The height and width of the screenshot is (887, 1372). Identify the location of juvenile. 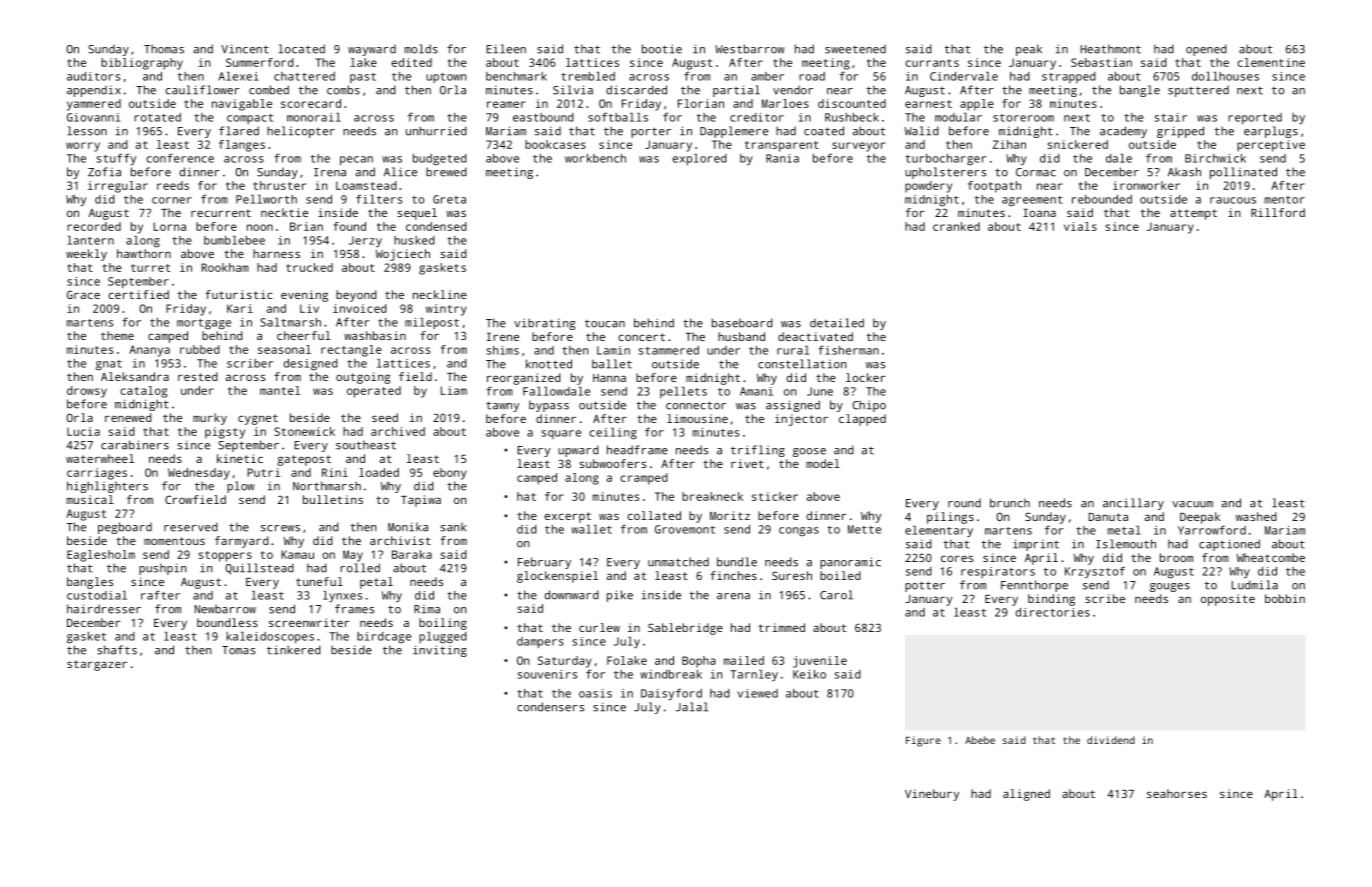
(820, 662).
